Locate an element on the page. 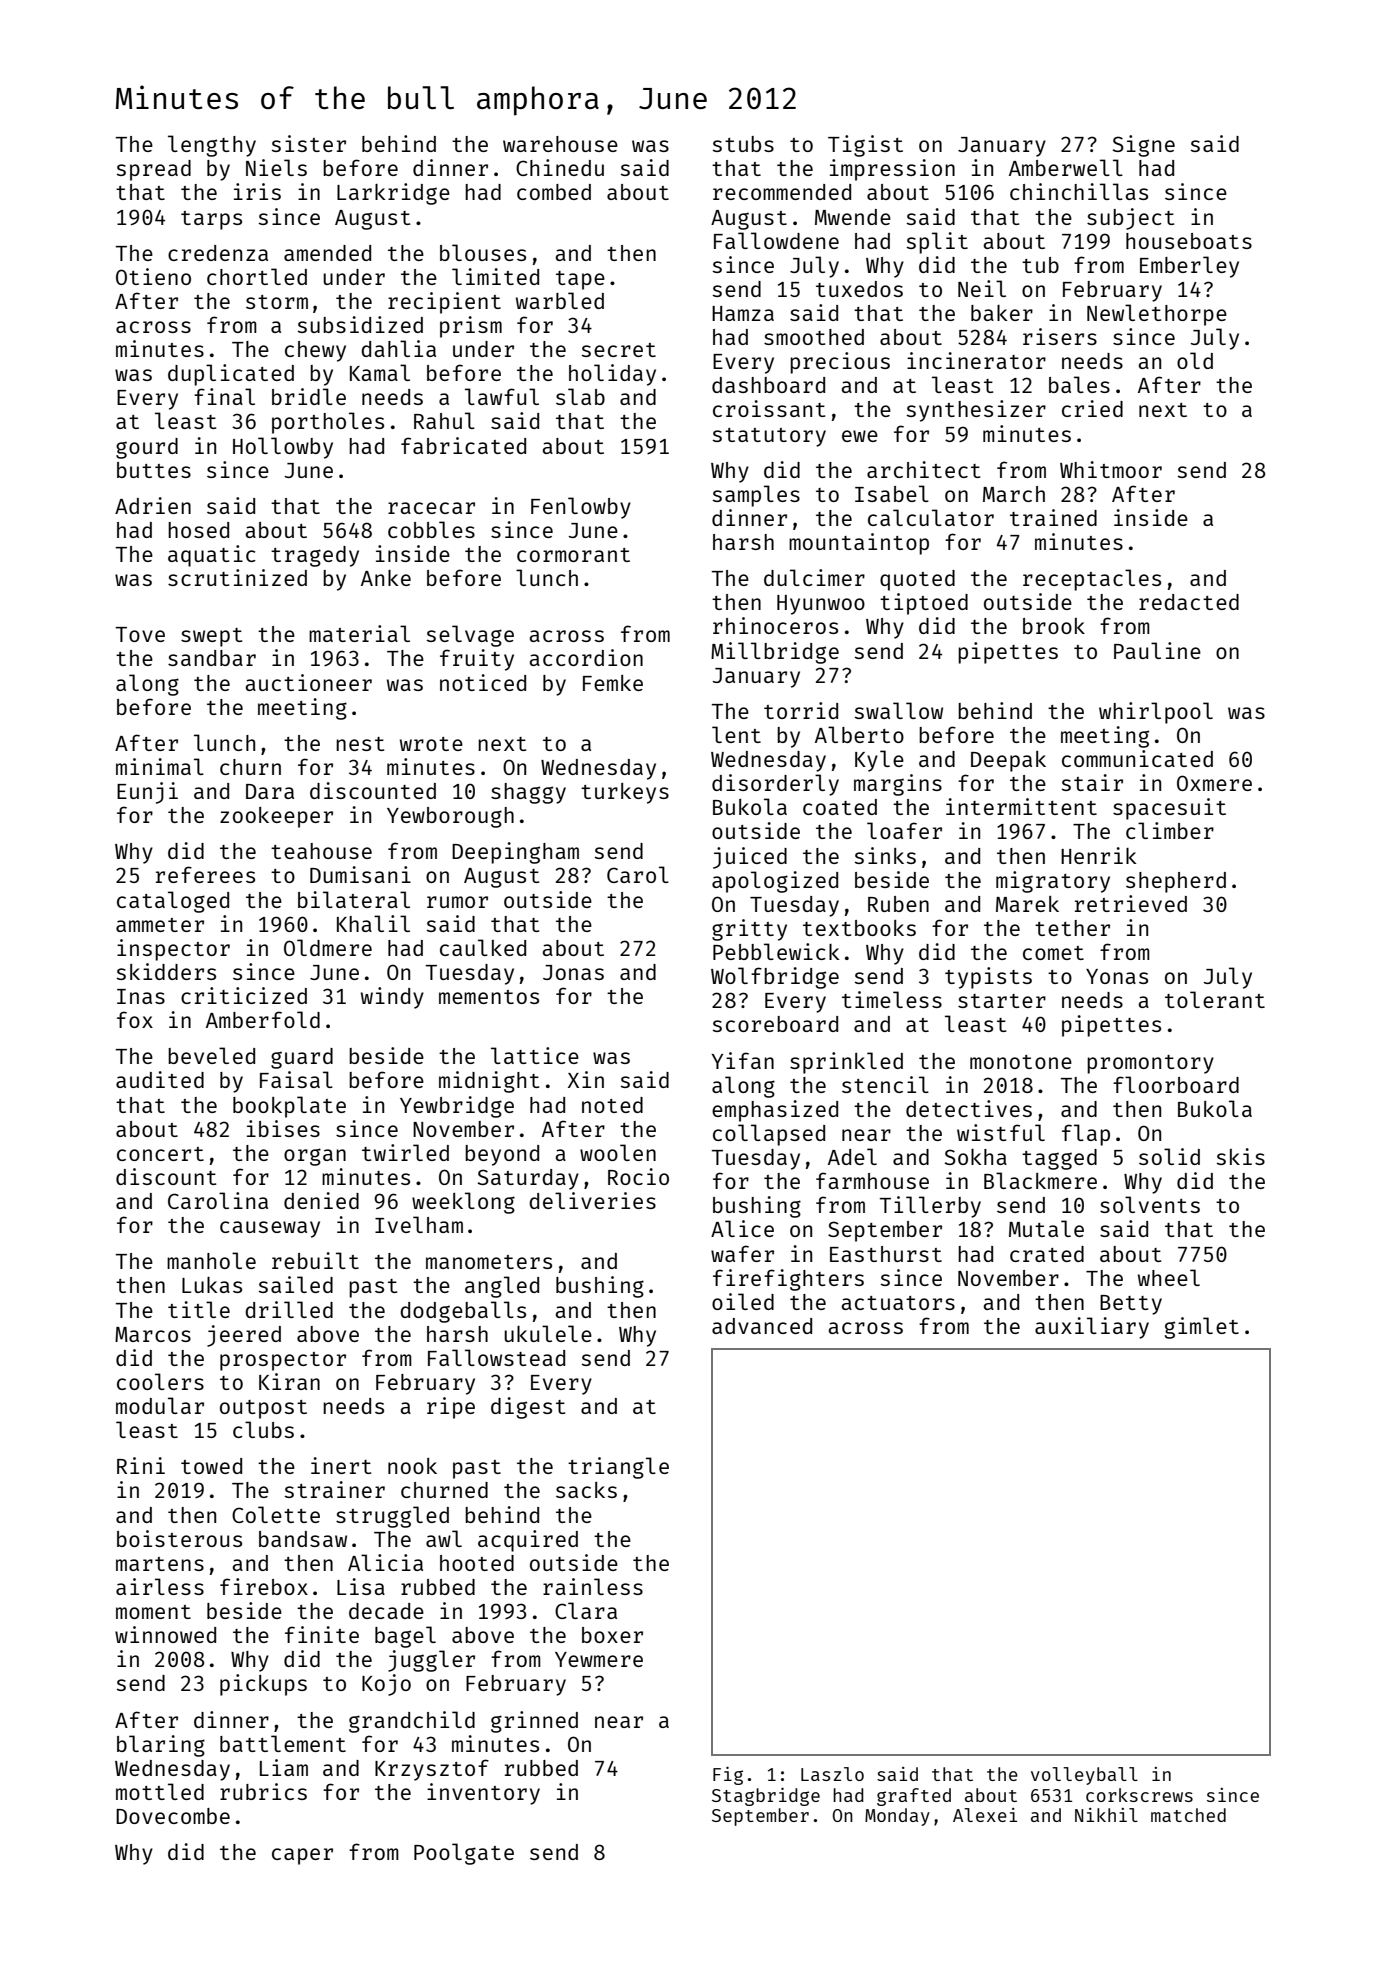 The height and width of the document is (1969, 1386). Yonas is located at coordinates (1117, 976).
